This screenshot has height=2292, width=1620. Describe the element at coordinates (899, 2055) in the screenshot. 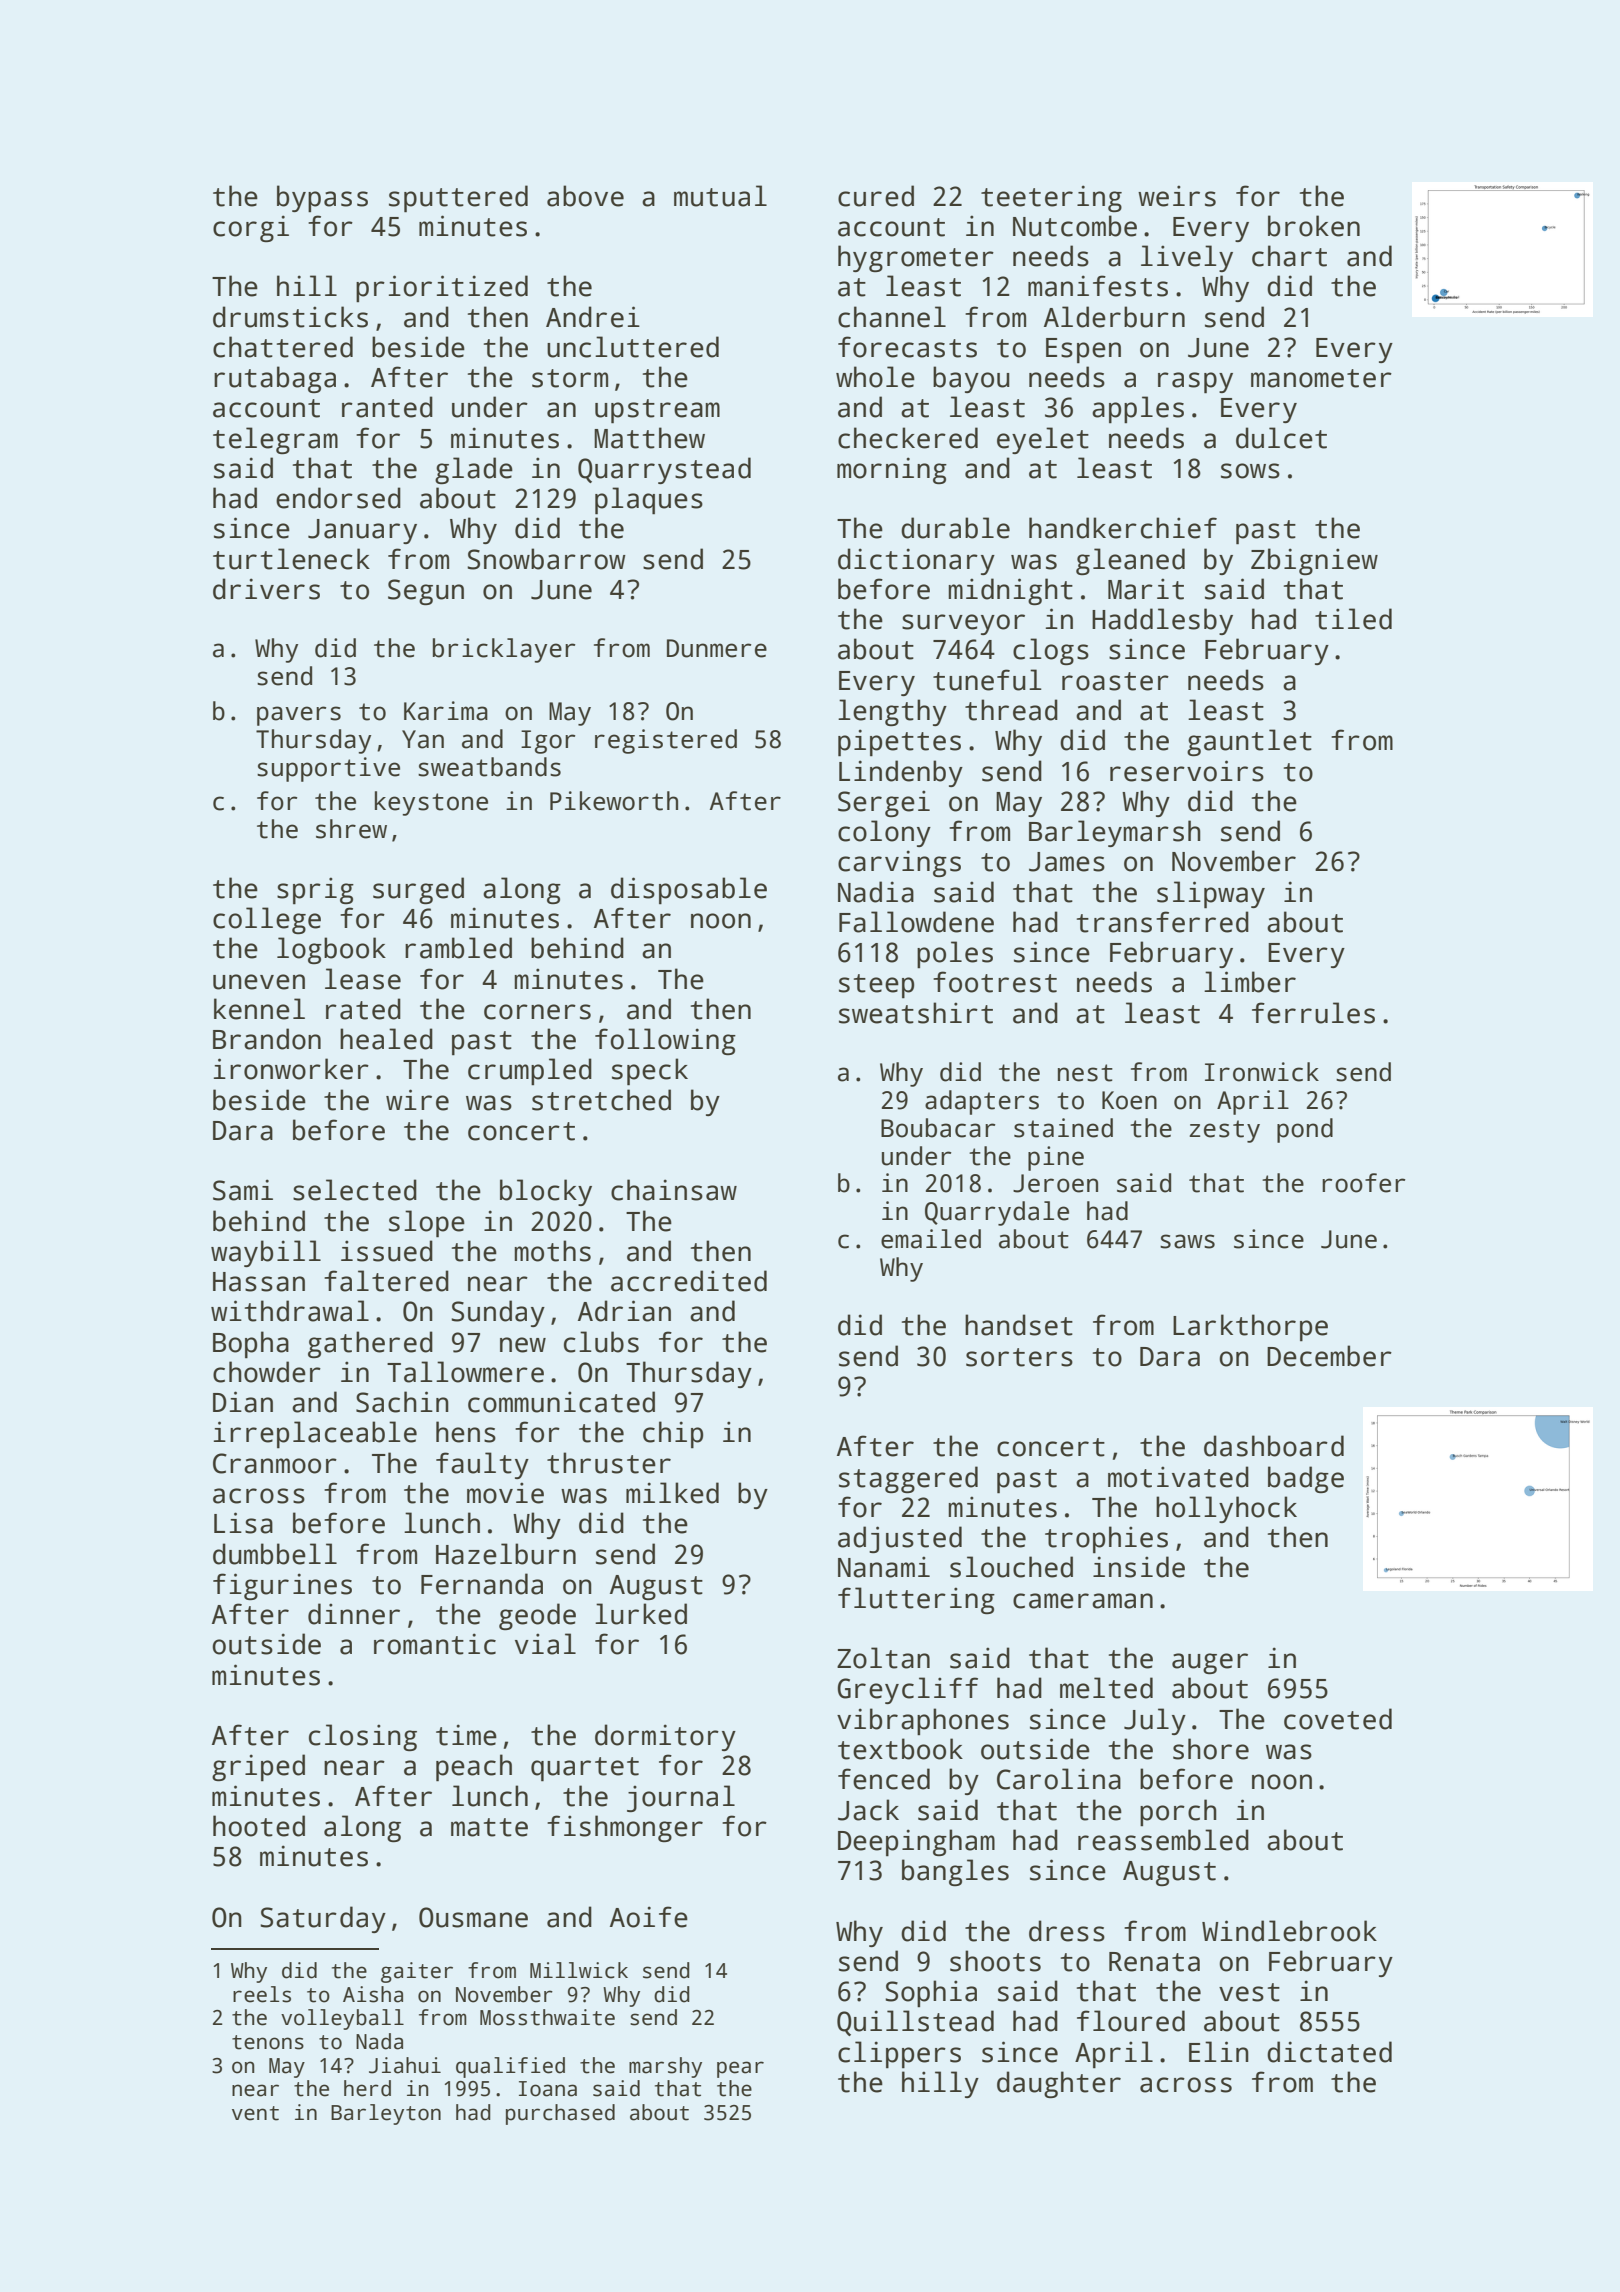

I see `clippers` at that location.
